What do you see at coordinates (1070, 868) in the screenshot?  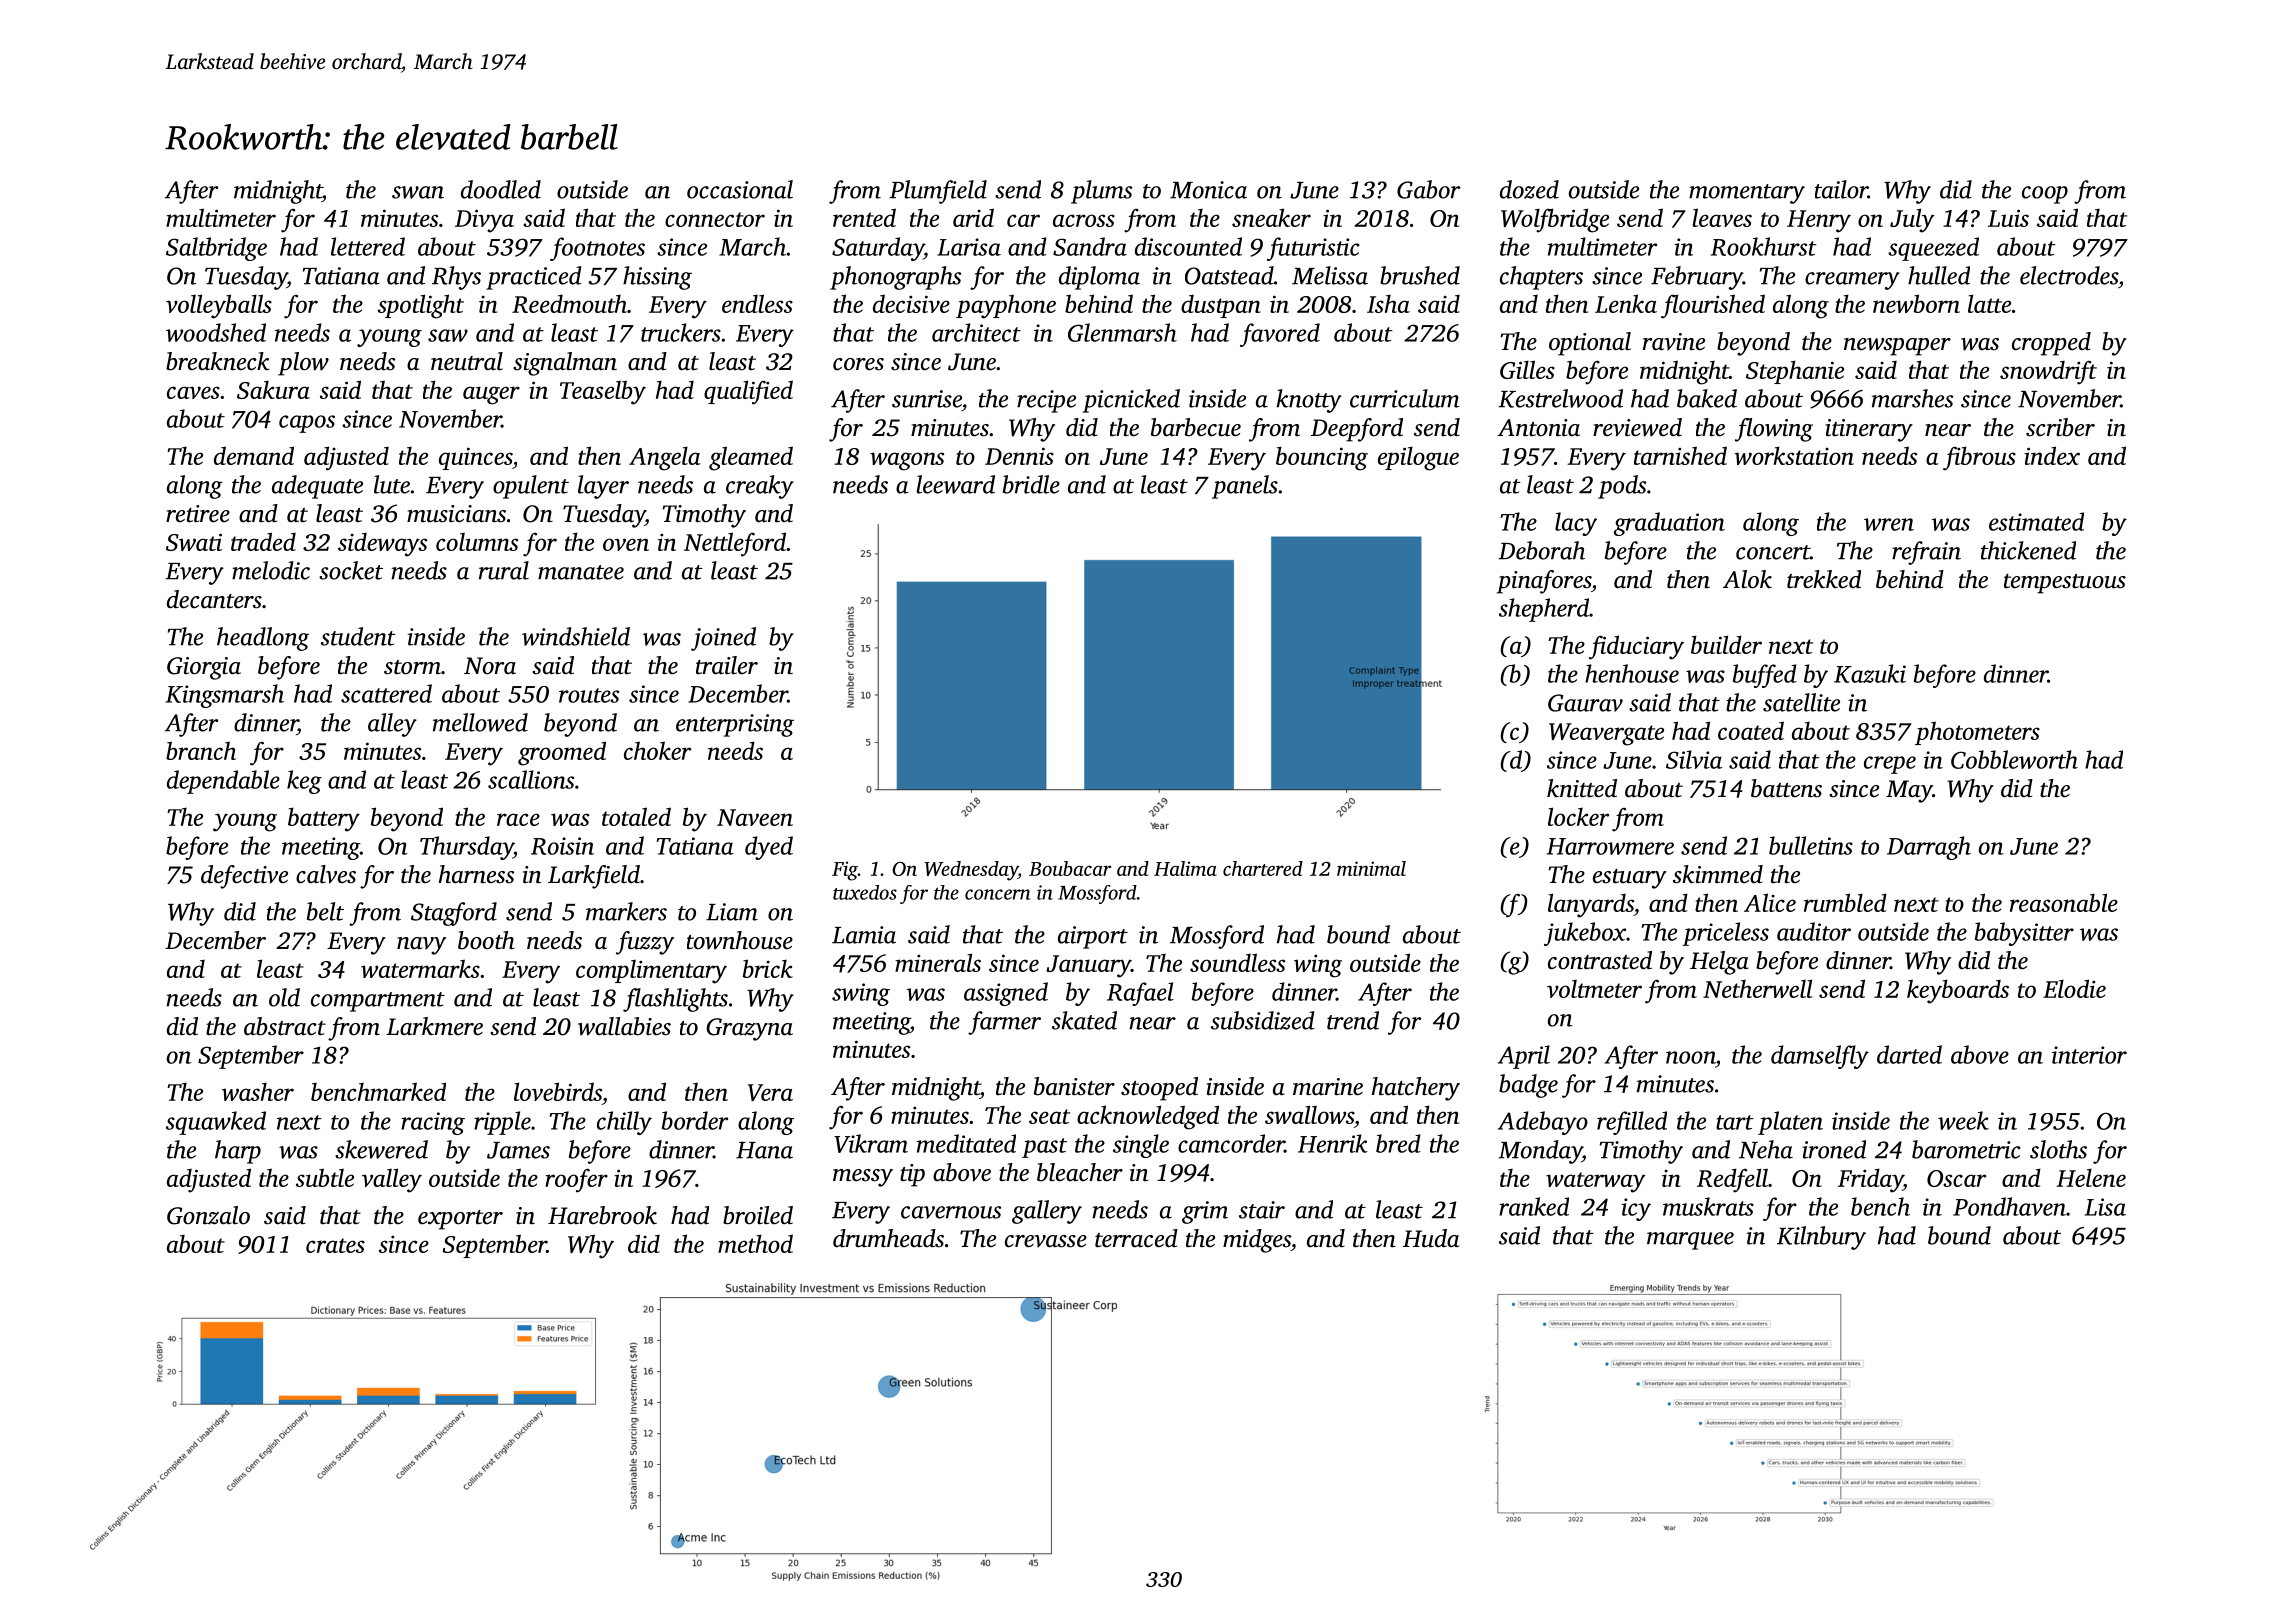 I see `Boubacar` at bounding box center [1070, 868].
